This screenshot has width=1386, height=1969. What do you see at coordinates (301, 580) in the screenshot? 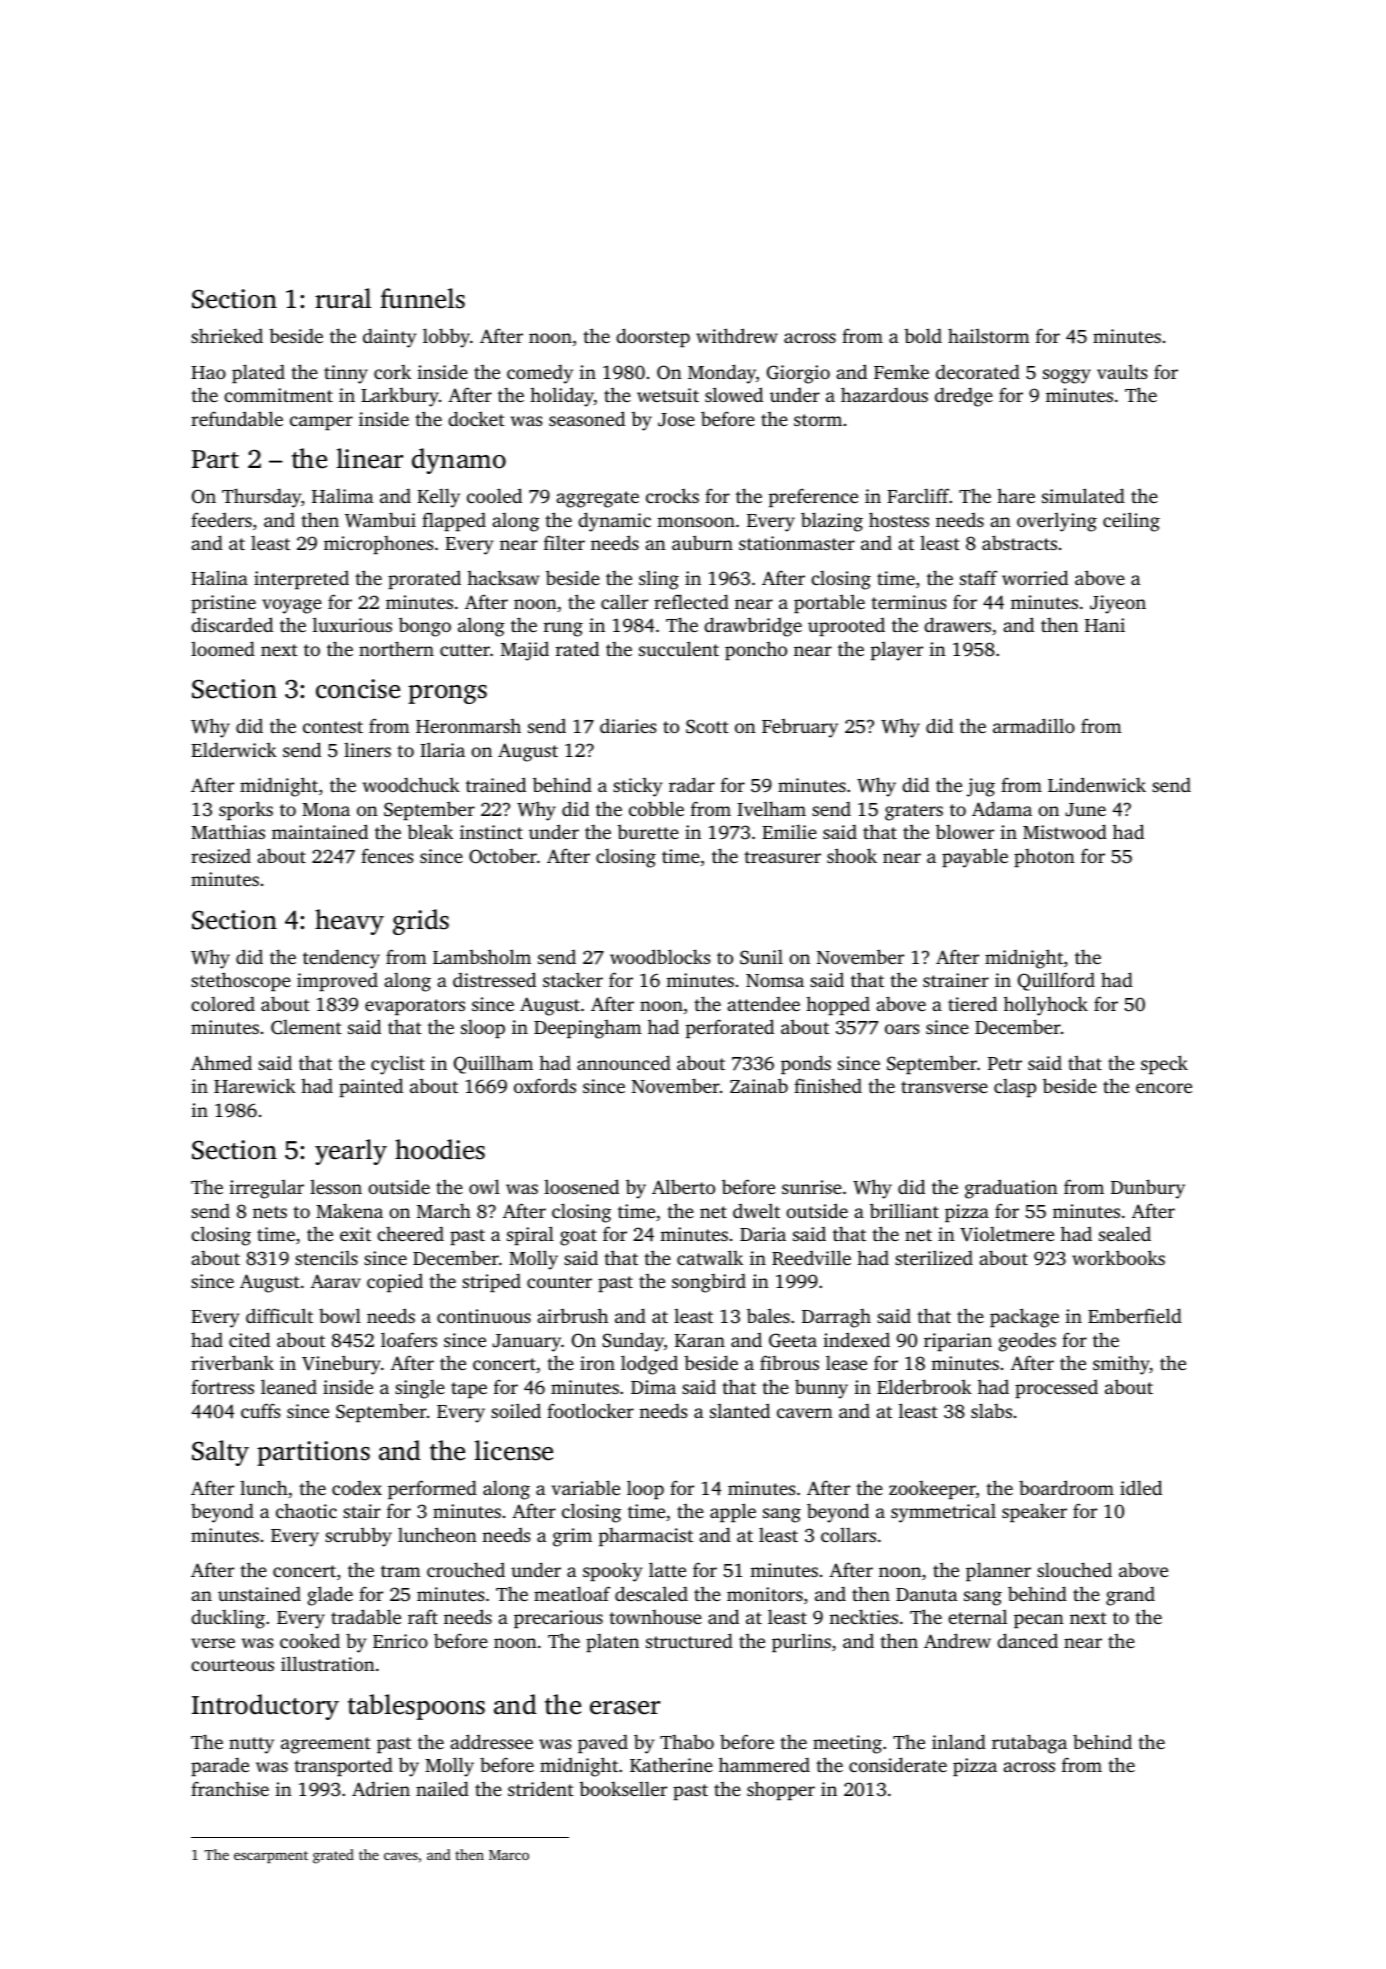
I see `interpreted` at bounding box center [301, 580].
